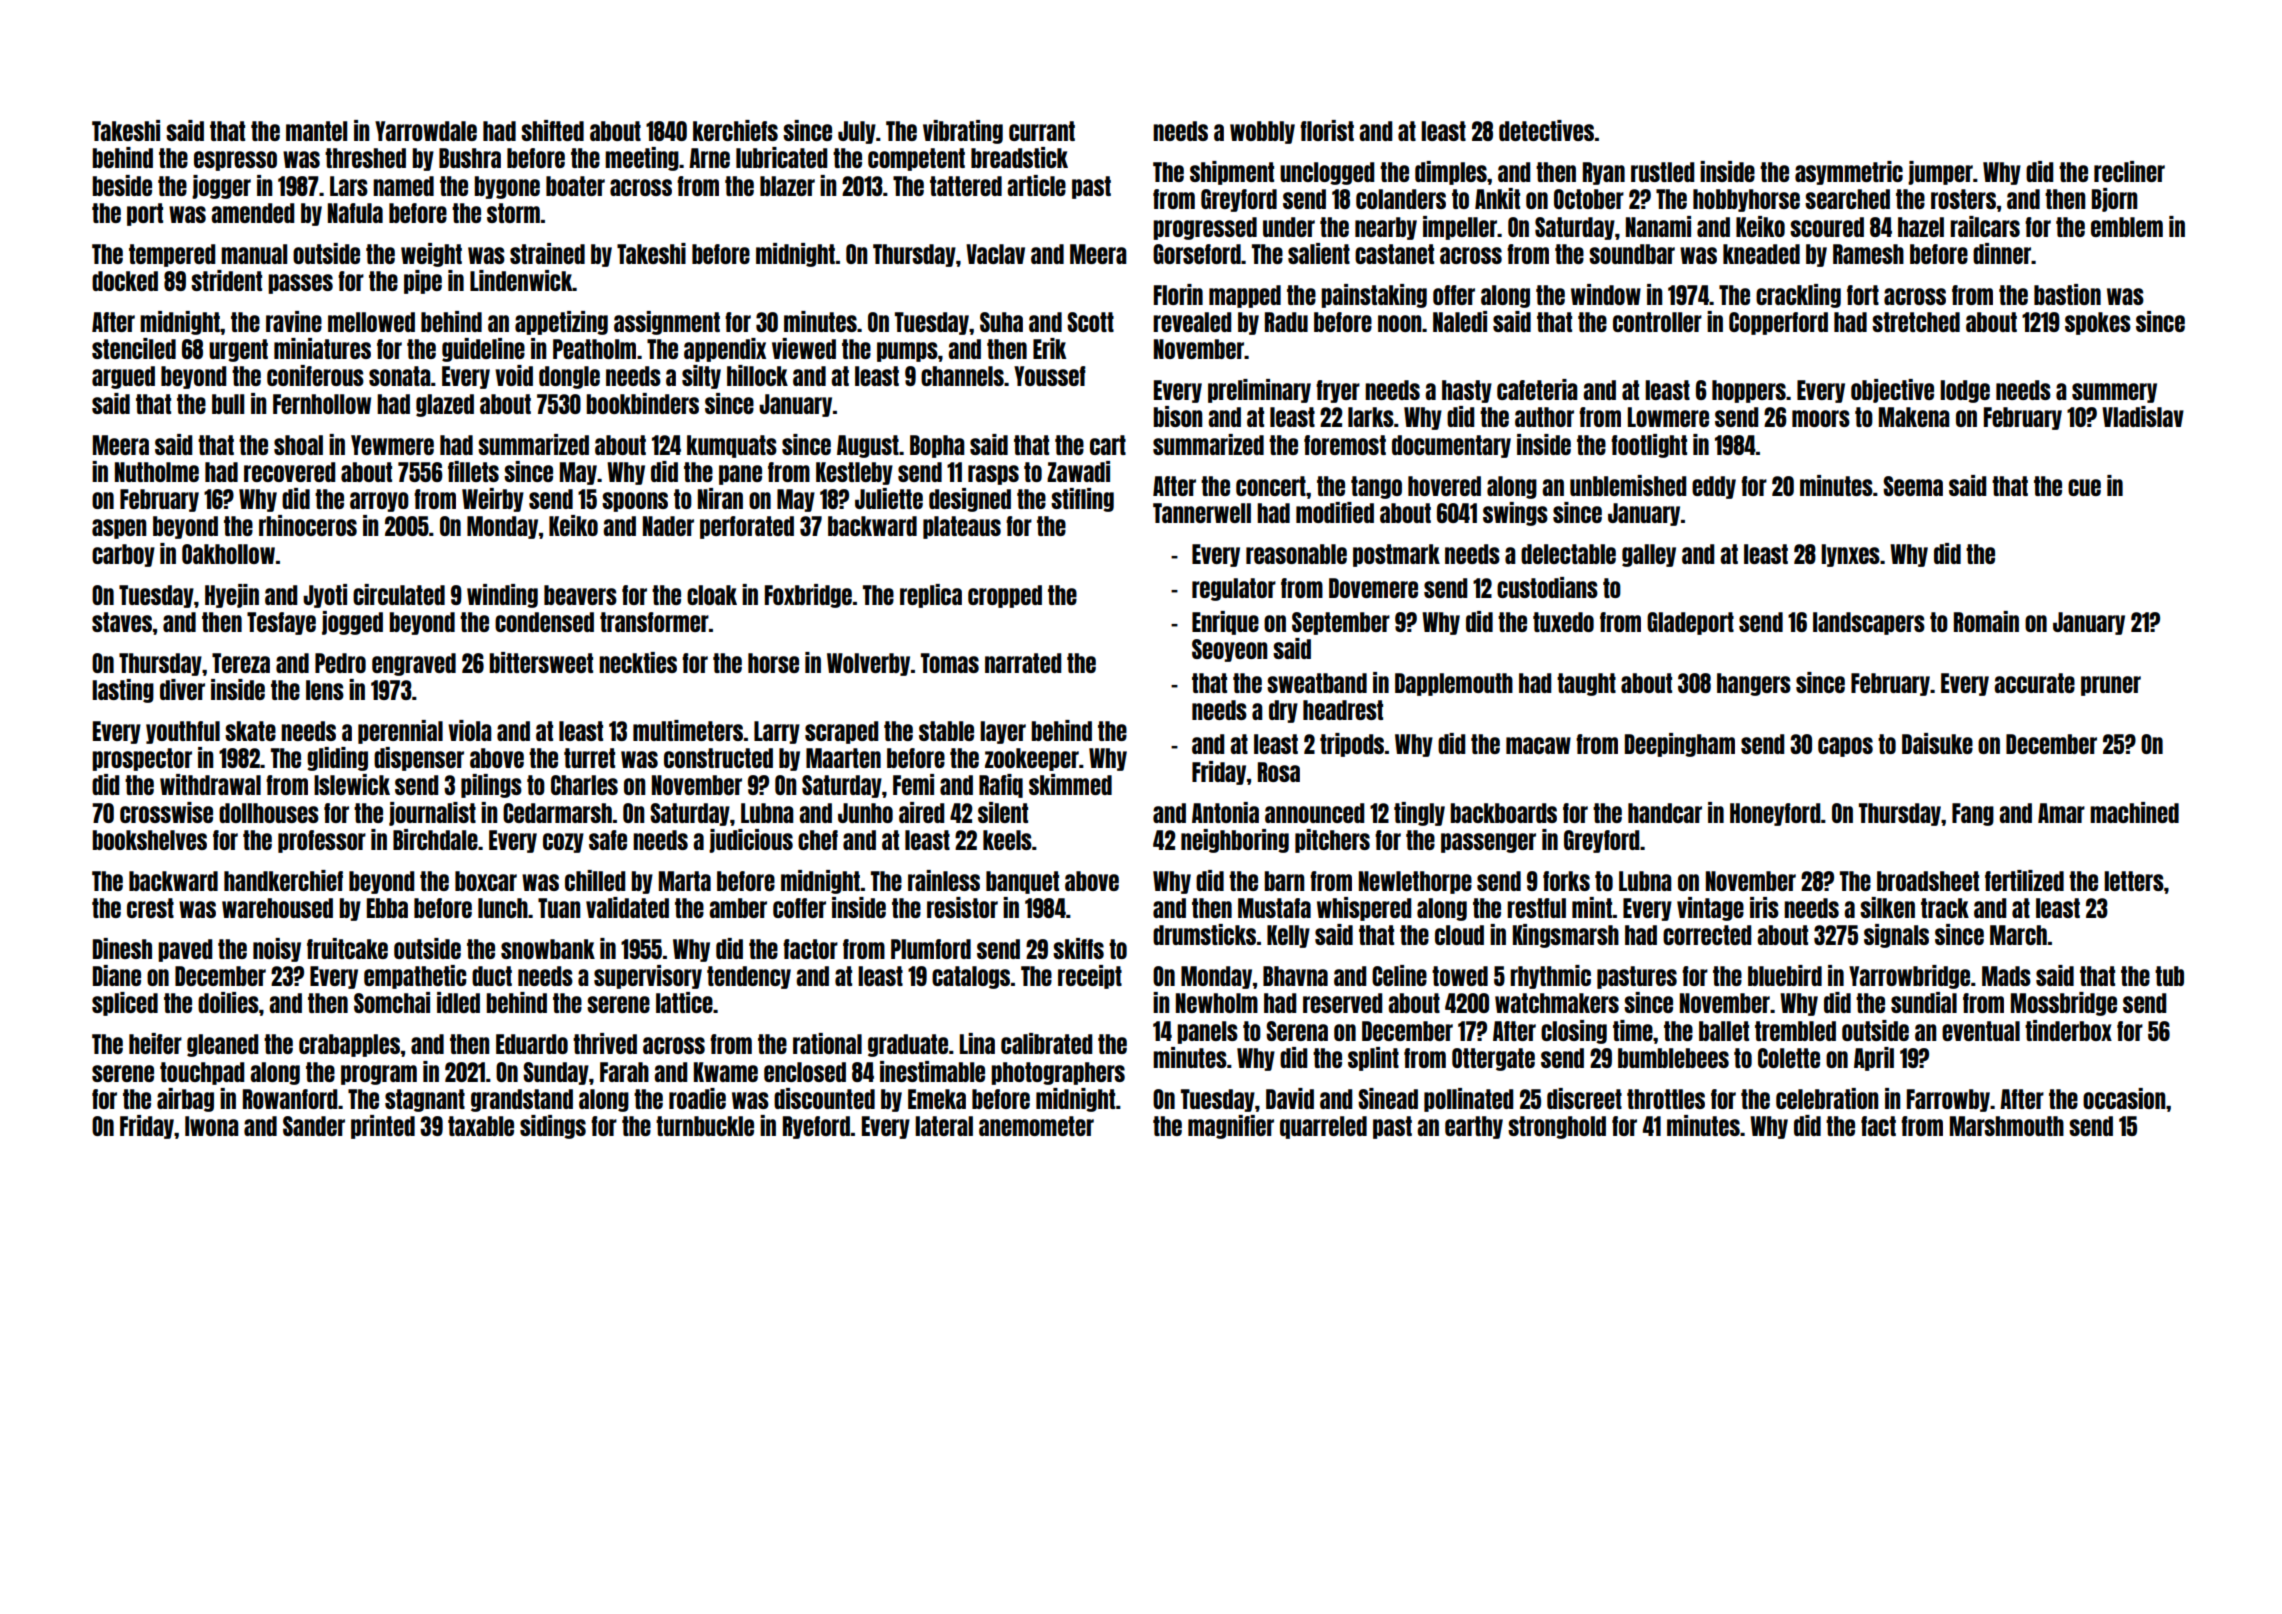 The width and height of the screenshot is (2282, 1614). Describe the element at coordinates (352, 623) in the screenshot. I see `jogged` at that location.
